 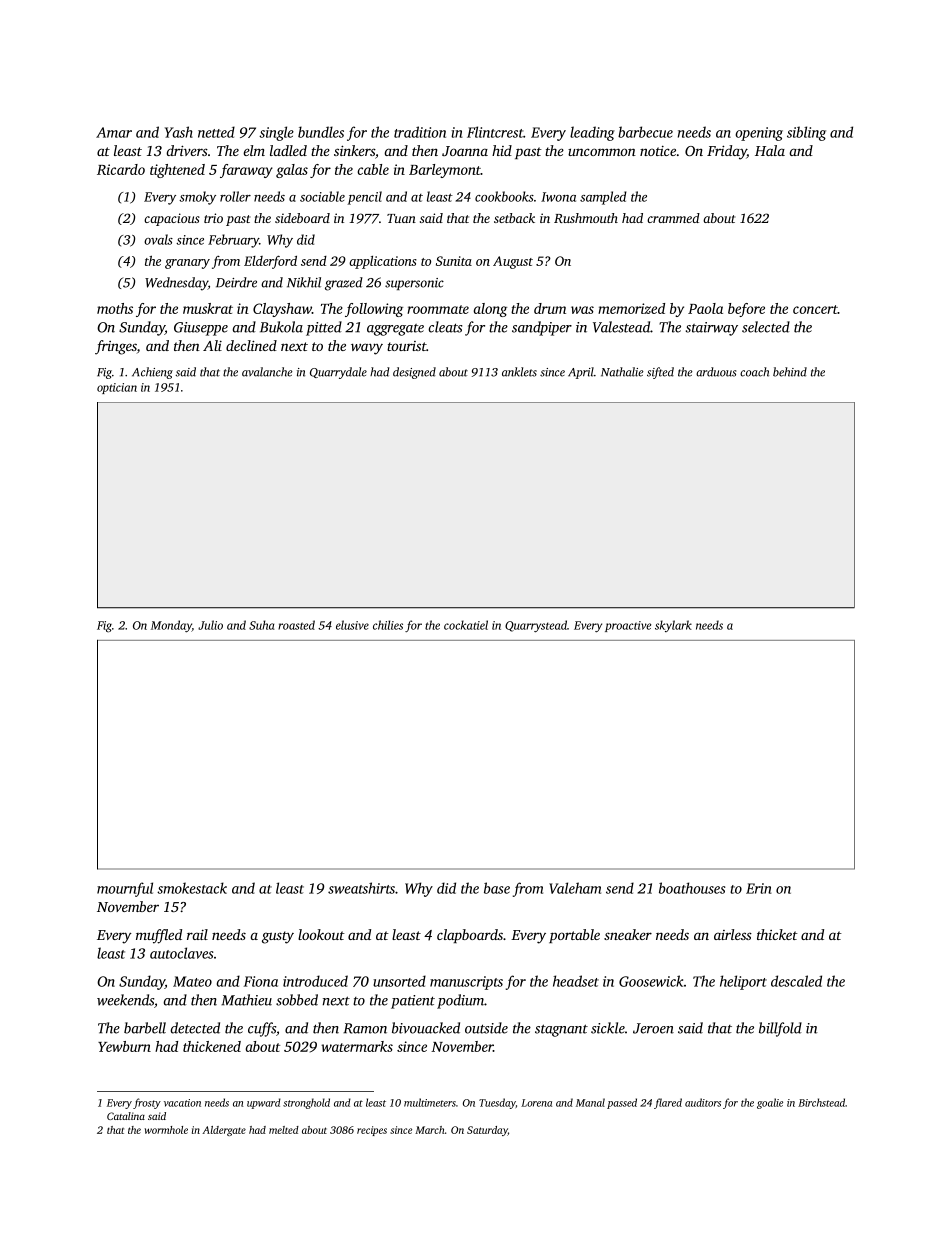 What do you see at coordinates (292, 171) in the document?
I see `galas` at bounding box center [292, 171].
